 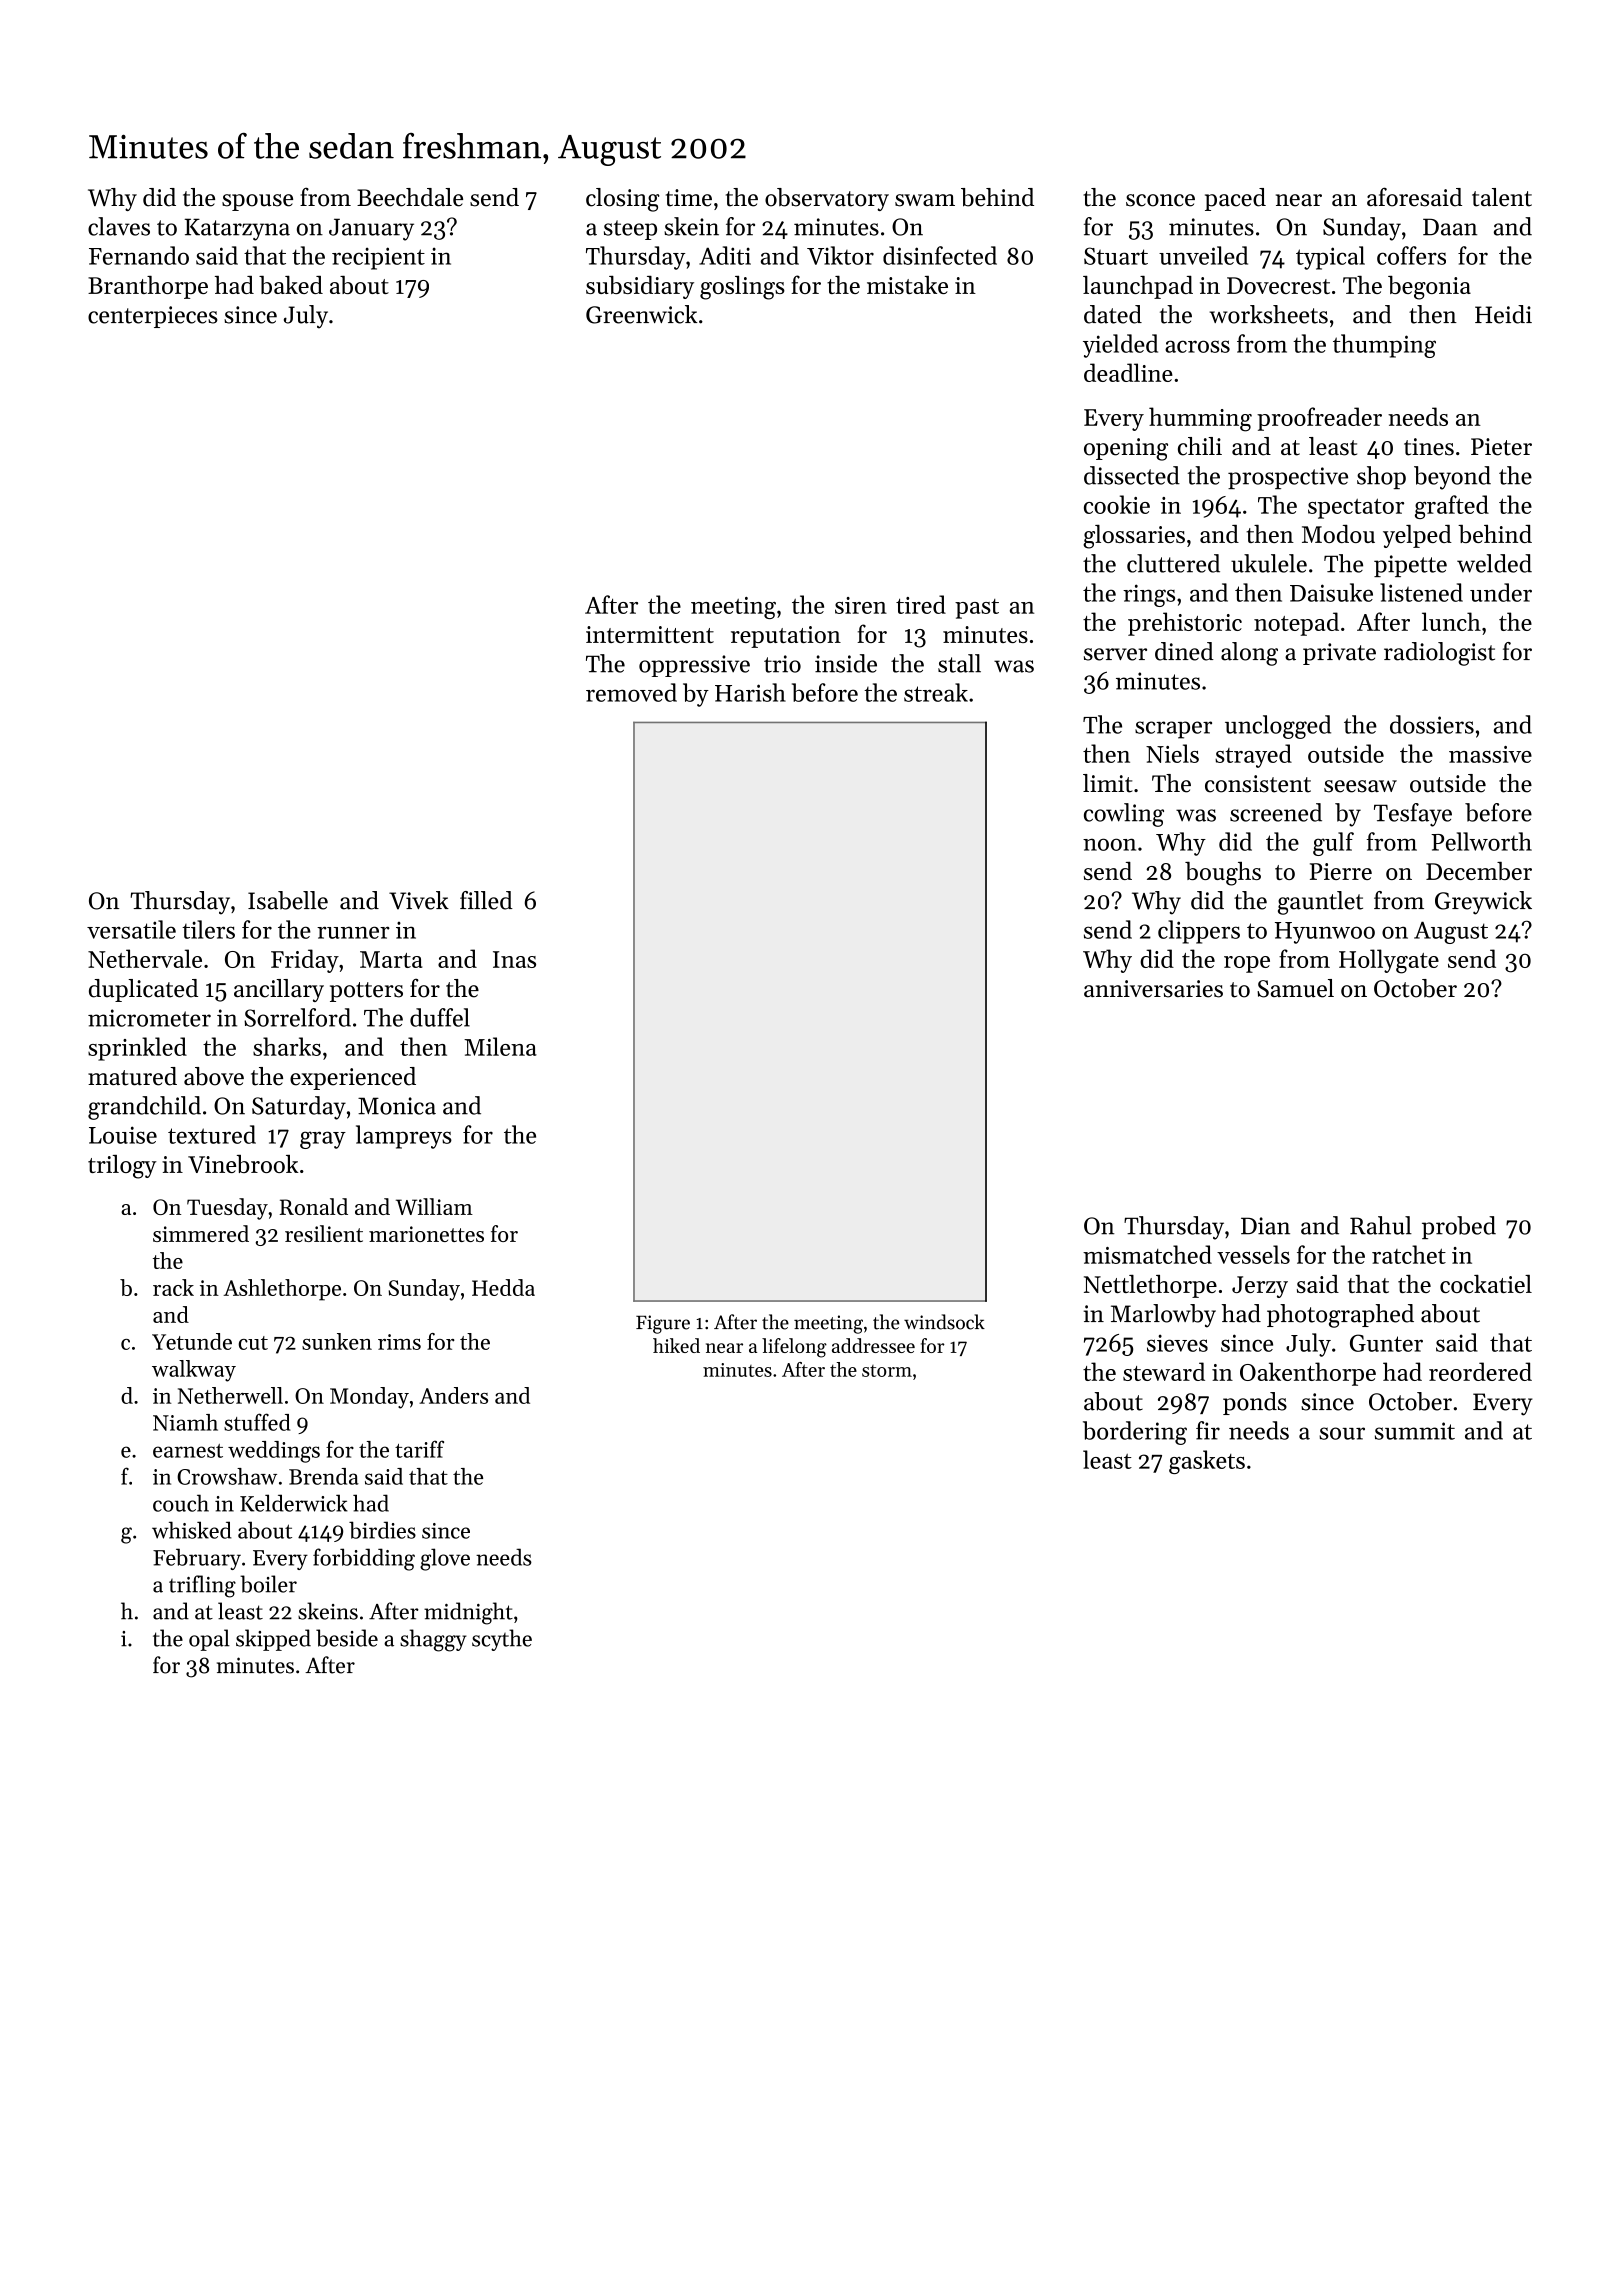 I want to click on talent, so click(x=1502, y=197).
